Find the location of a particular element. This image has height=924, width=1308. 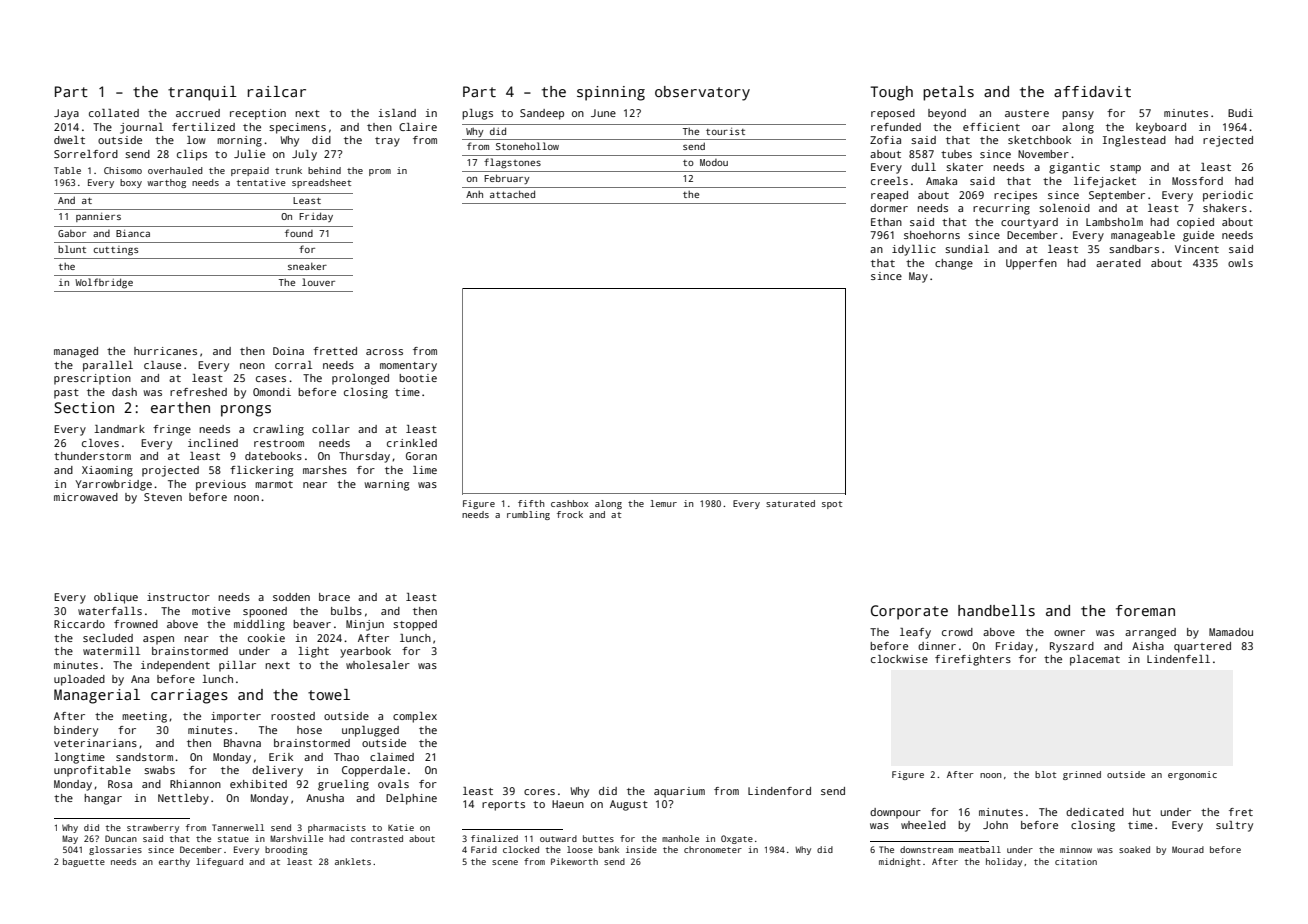

bindery is located at coordinates (76, 731).
